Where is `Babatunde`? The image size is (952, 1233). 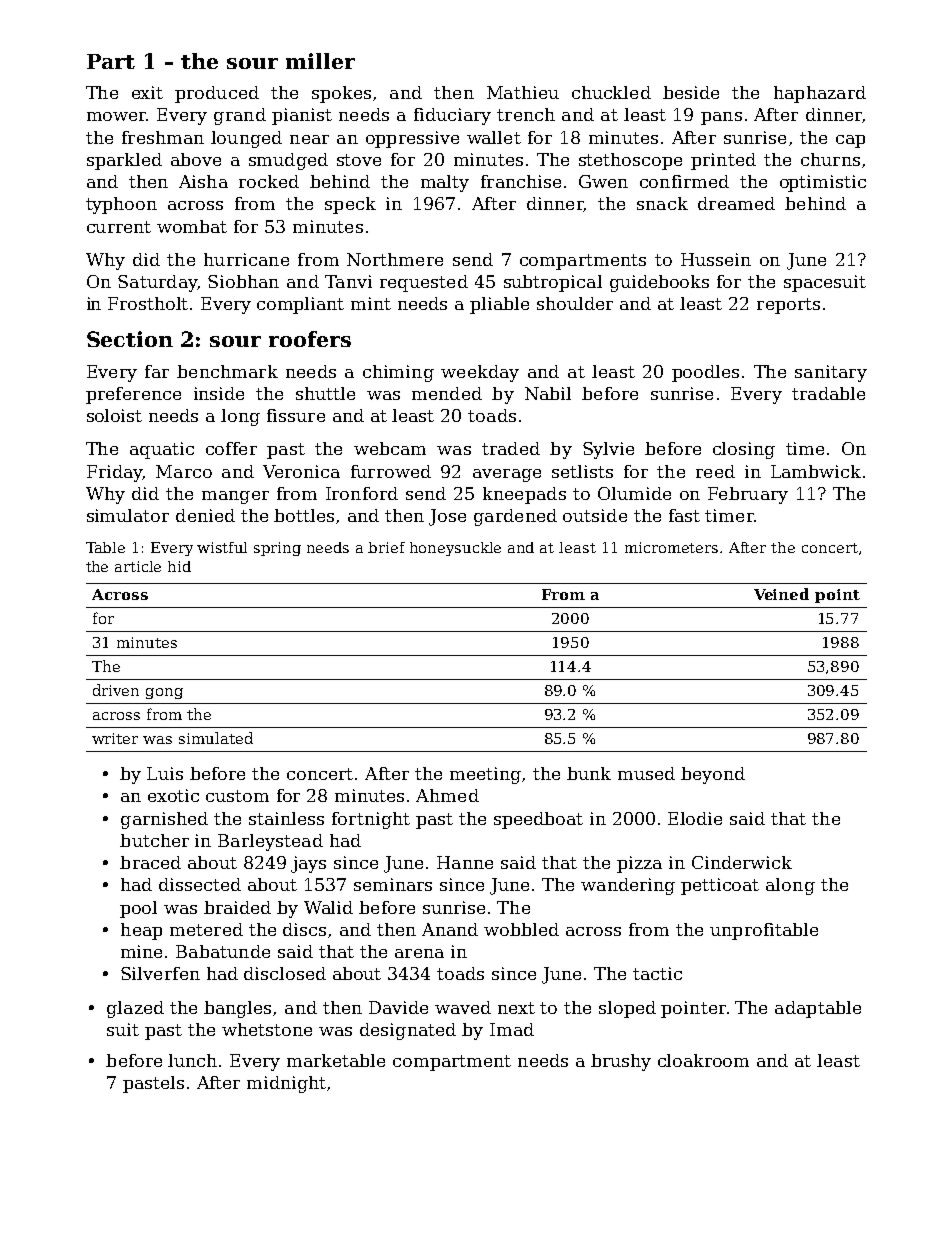
Babatunde is located at coordinates (223, 951).
